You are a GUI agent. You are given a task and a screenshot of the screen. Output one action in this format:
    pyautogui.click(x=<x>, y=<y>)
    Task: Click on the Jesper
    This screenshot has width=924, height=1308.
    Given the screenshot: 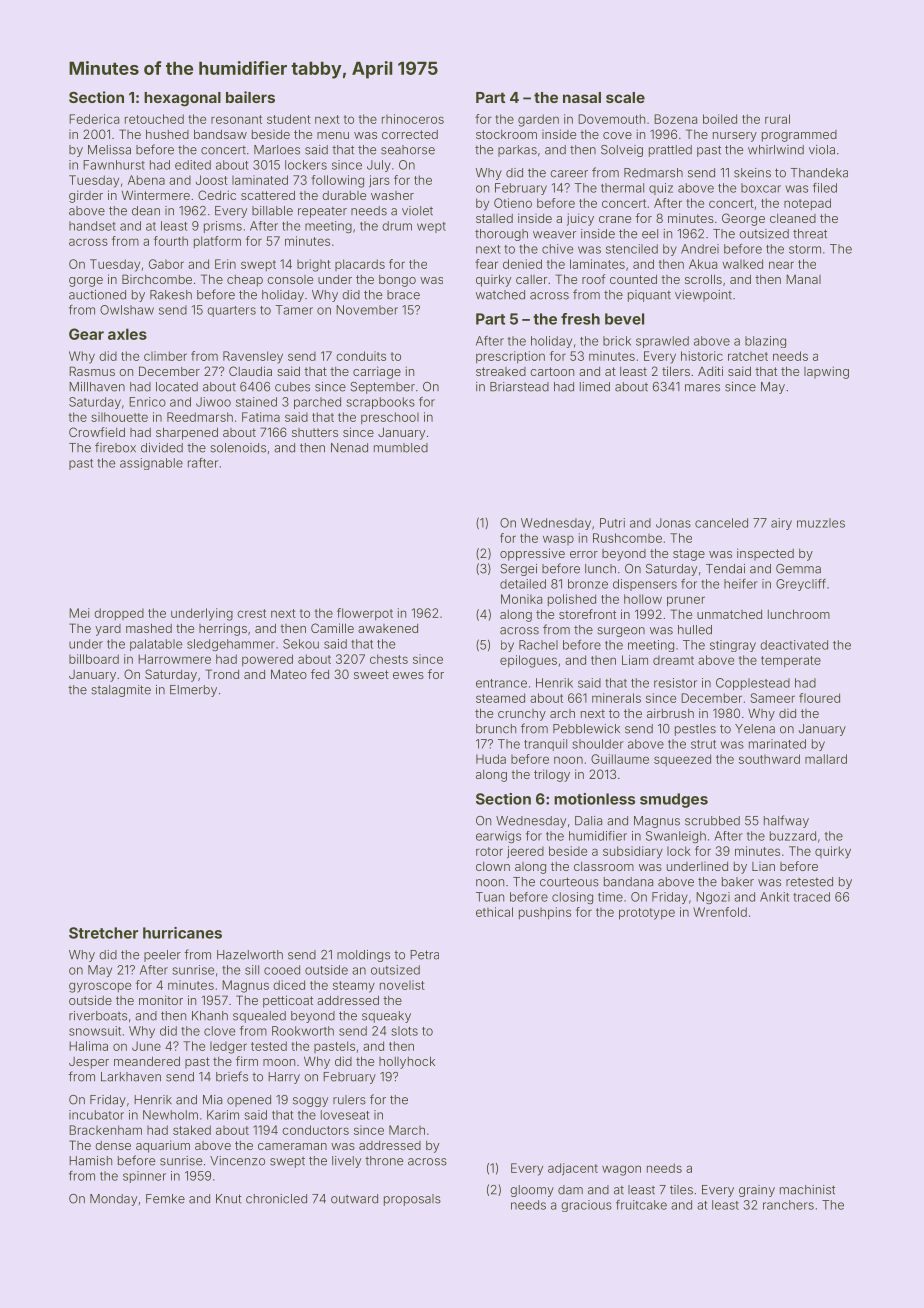 What is the action you would take?
    pyautogui.click(x=89, y=1063)
